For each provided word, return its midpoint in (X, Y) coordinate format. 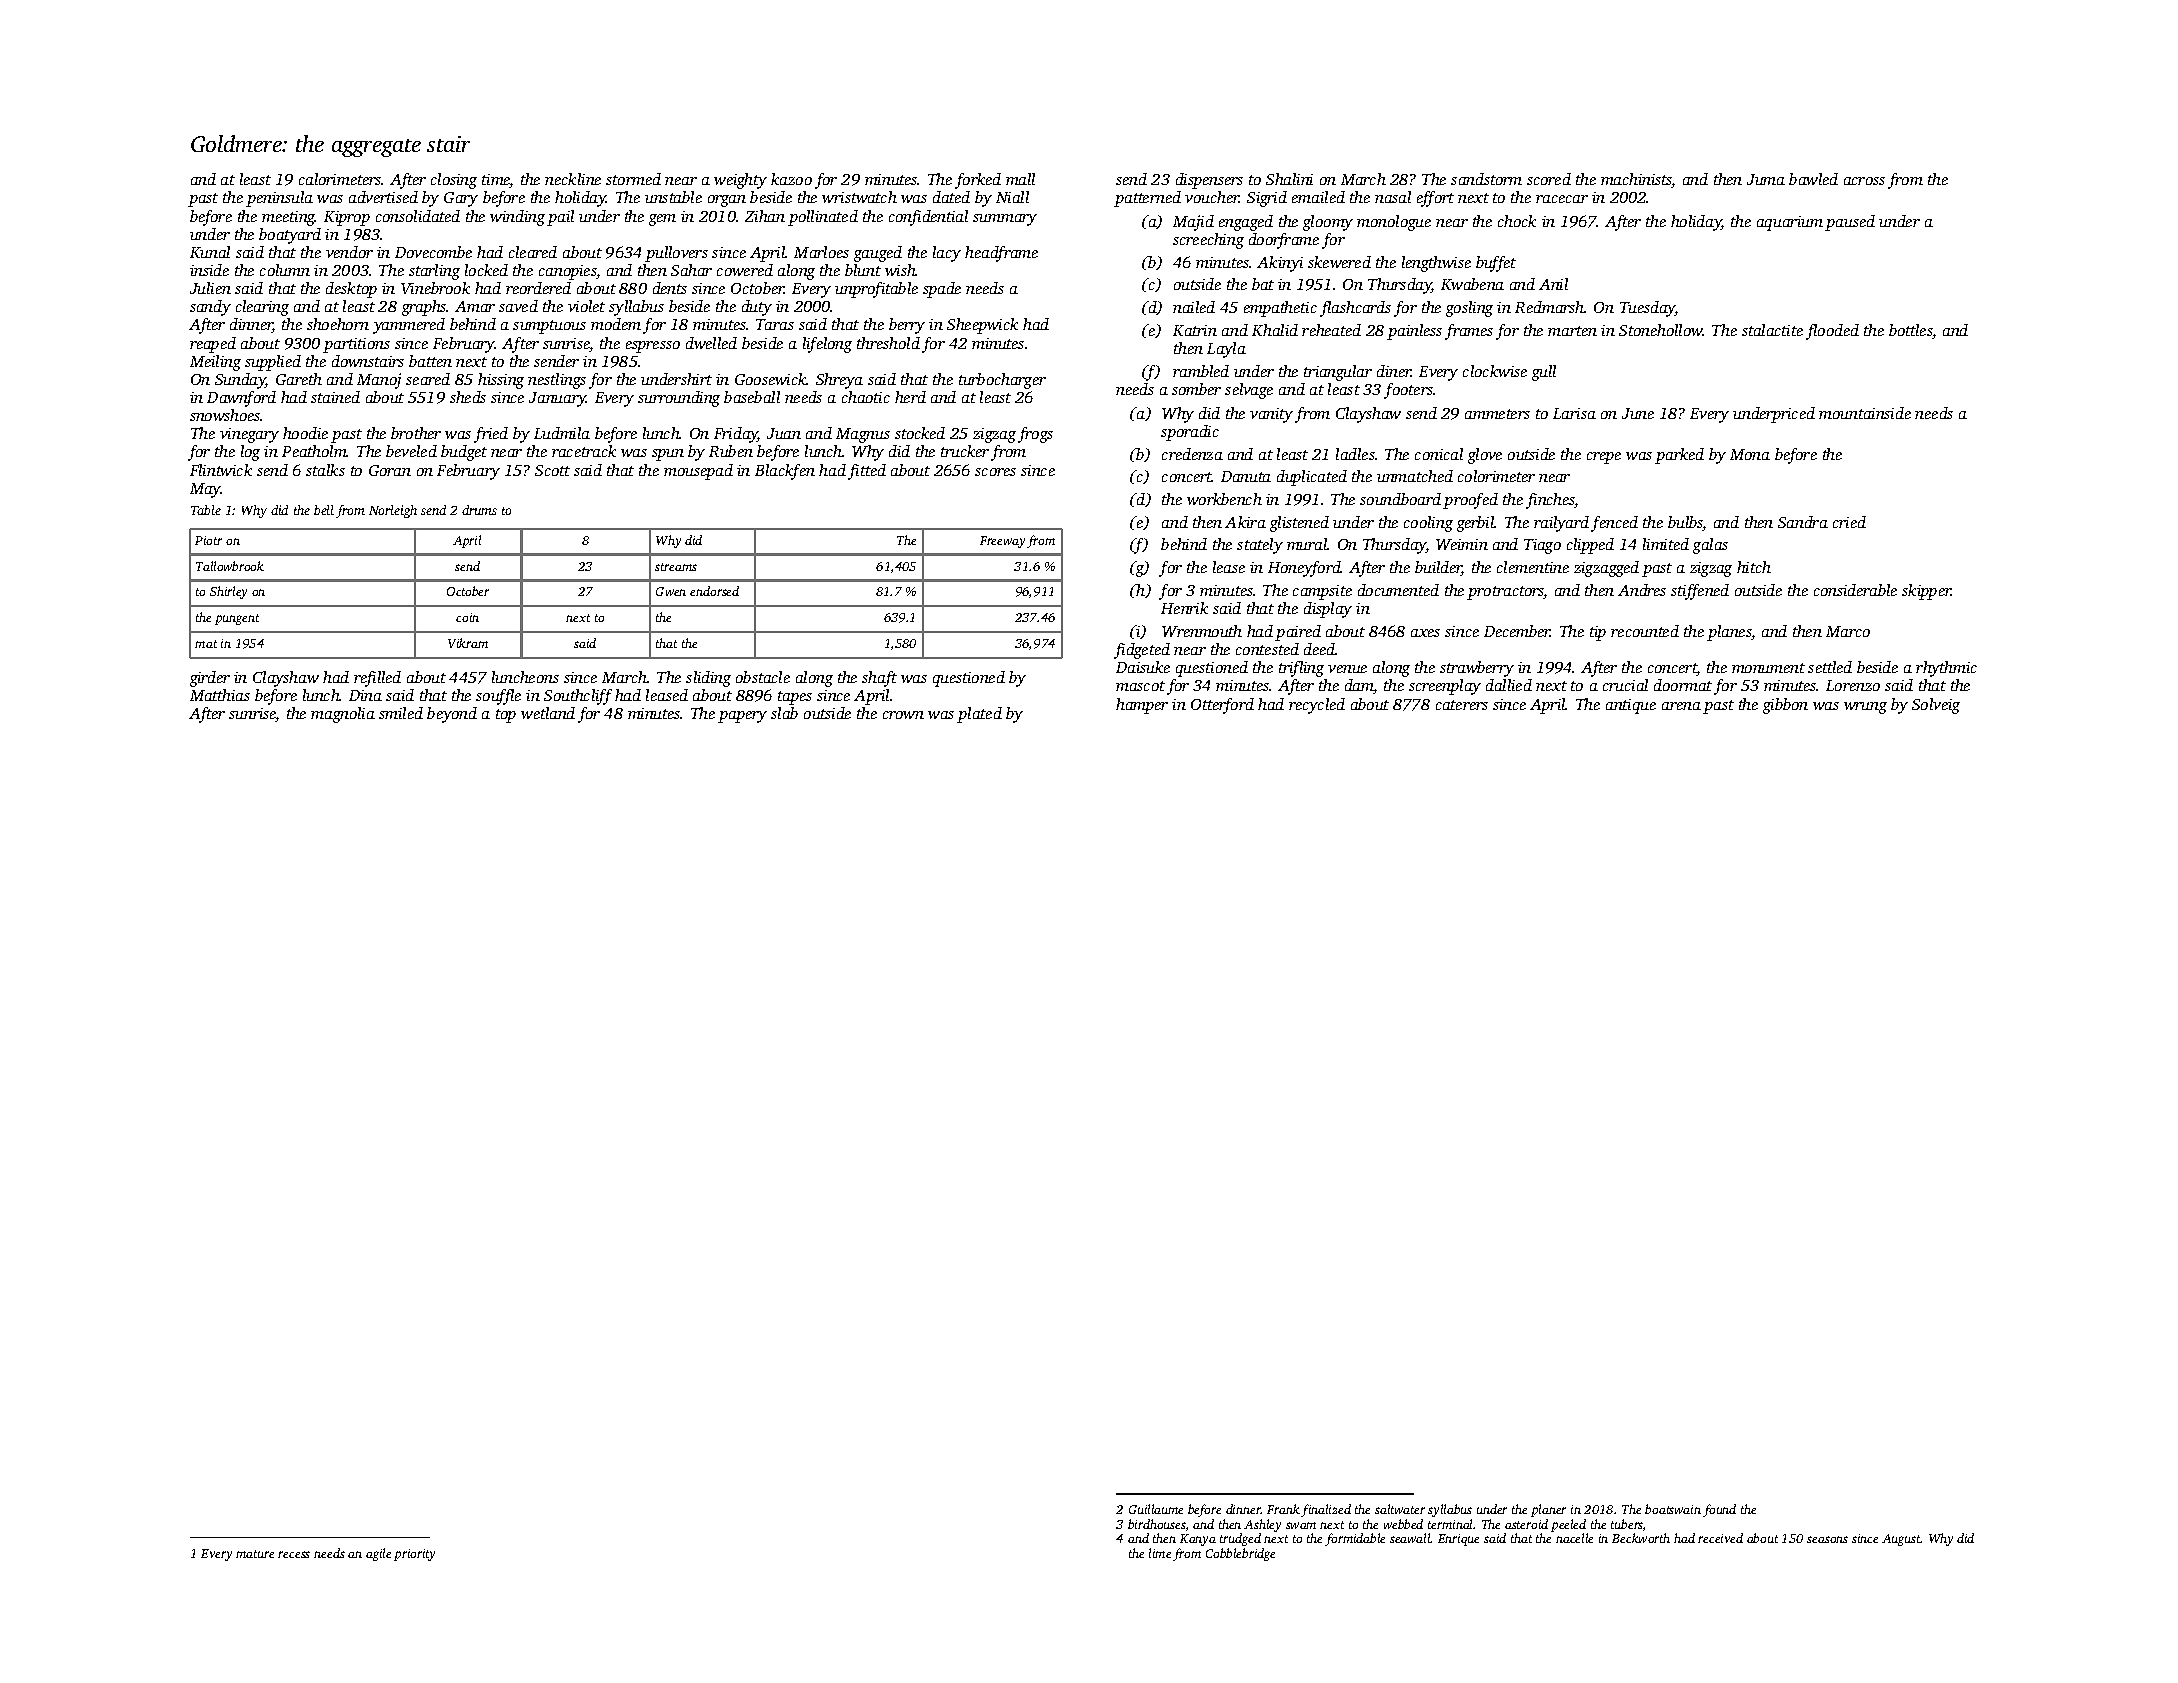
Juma (1766, 179)
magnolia (343, 715)
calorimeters (340, 179)
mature (255, 1554)
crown (903, 715)
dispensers (1209, 181)
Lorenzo (1853, 685)
